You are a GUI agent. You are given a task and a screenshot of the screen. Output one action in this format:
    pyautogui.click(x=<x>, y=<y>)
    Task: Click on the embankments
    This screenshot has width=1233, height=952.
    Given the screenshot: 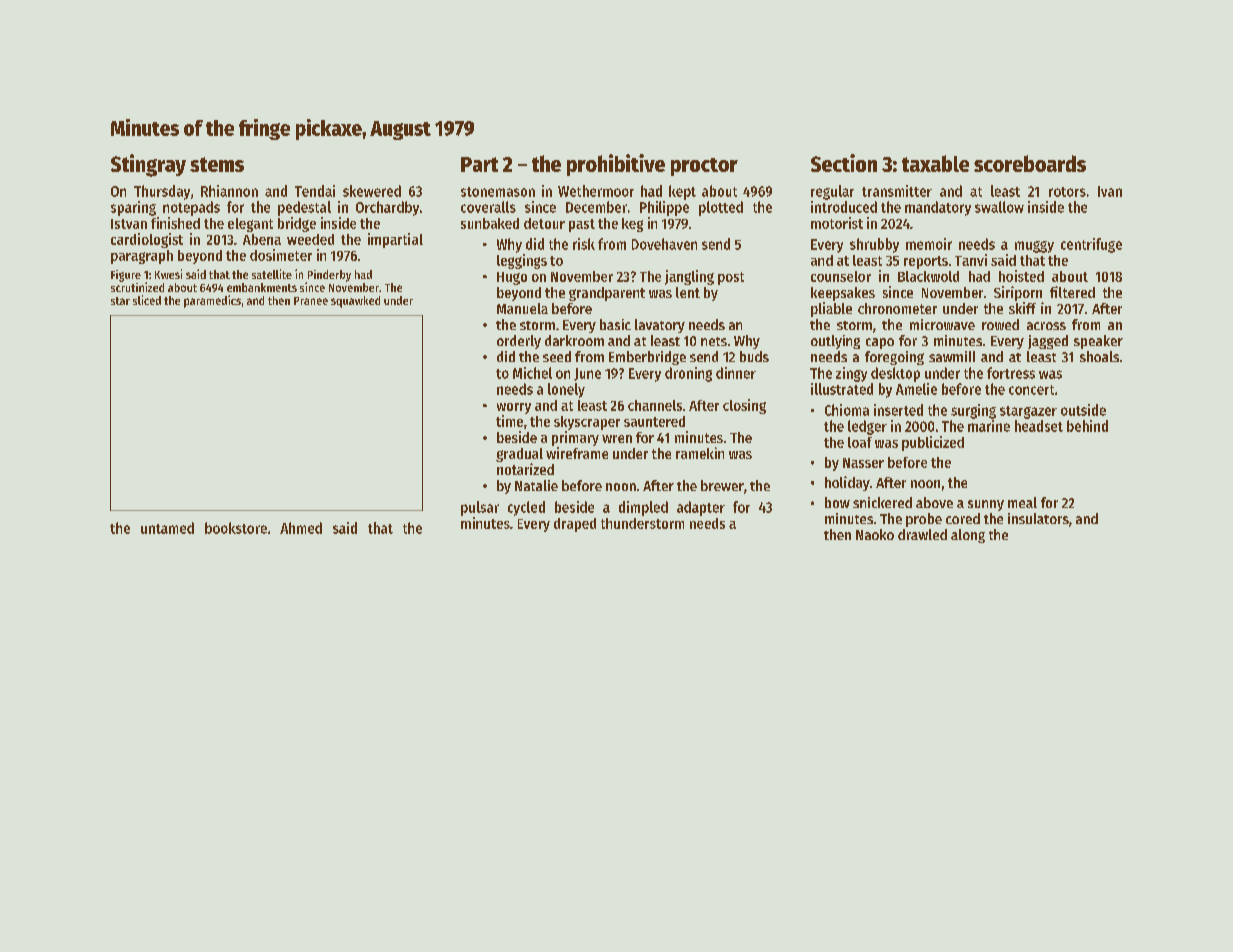 What is the action you would take?
    pyautogui.click(x=262, y=287)
